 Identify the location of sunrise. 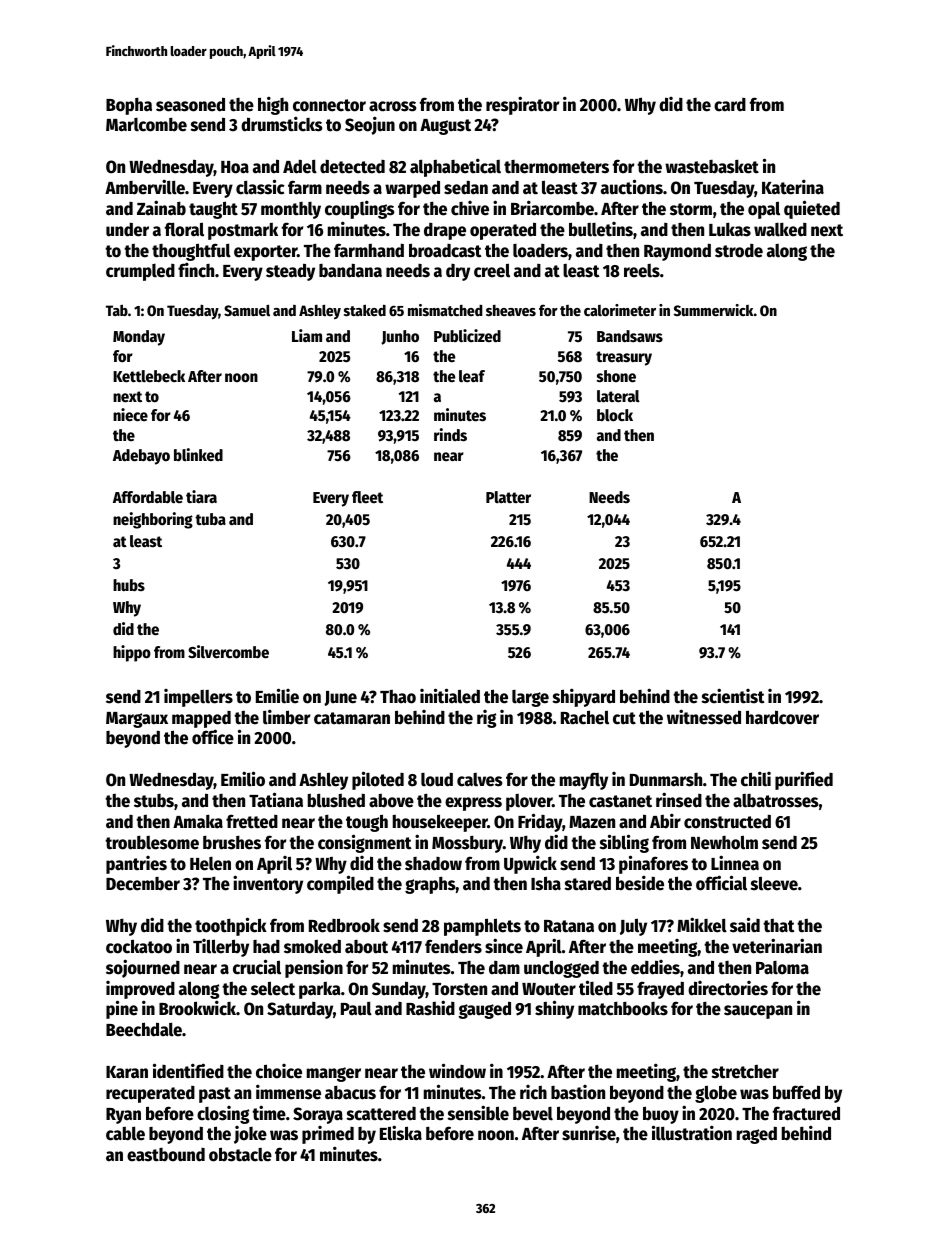
(589, 1133).
